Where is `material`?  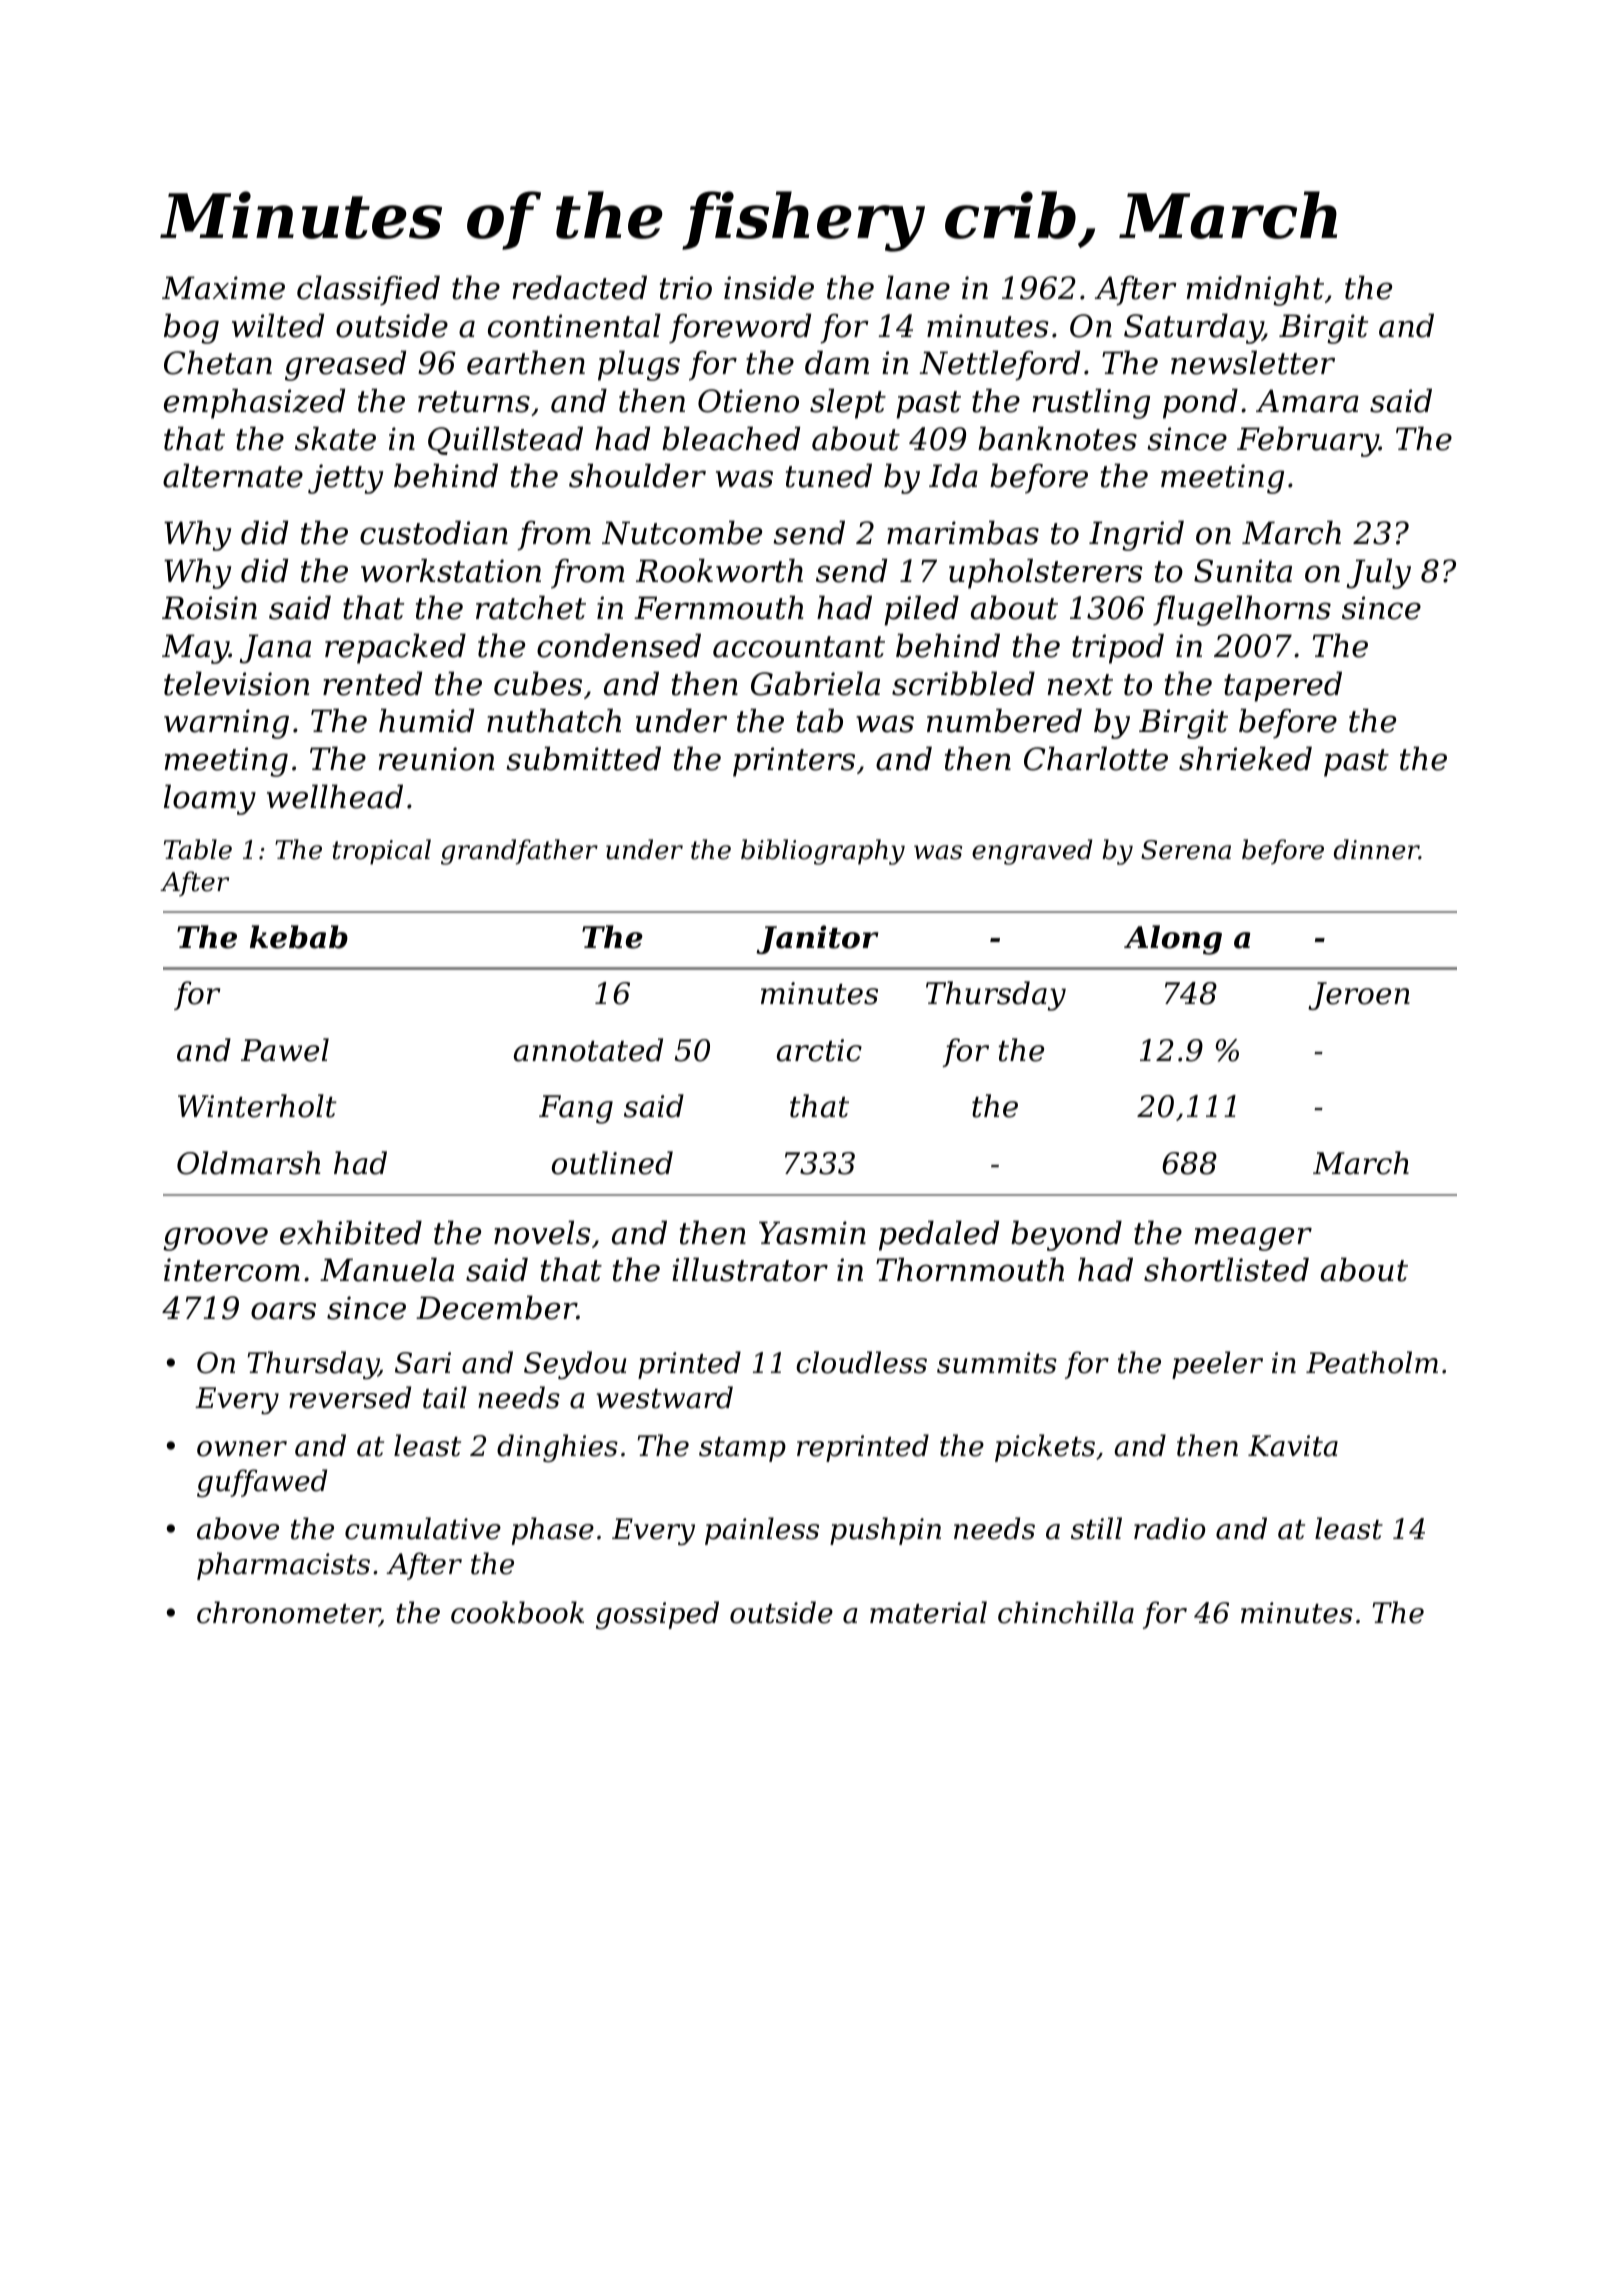 material is located at coordinates (928, 1612).
